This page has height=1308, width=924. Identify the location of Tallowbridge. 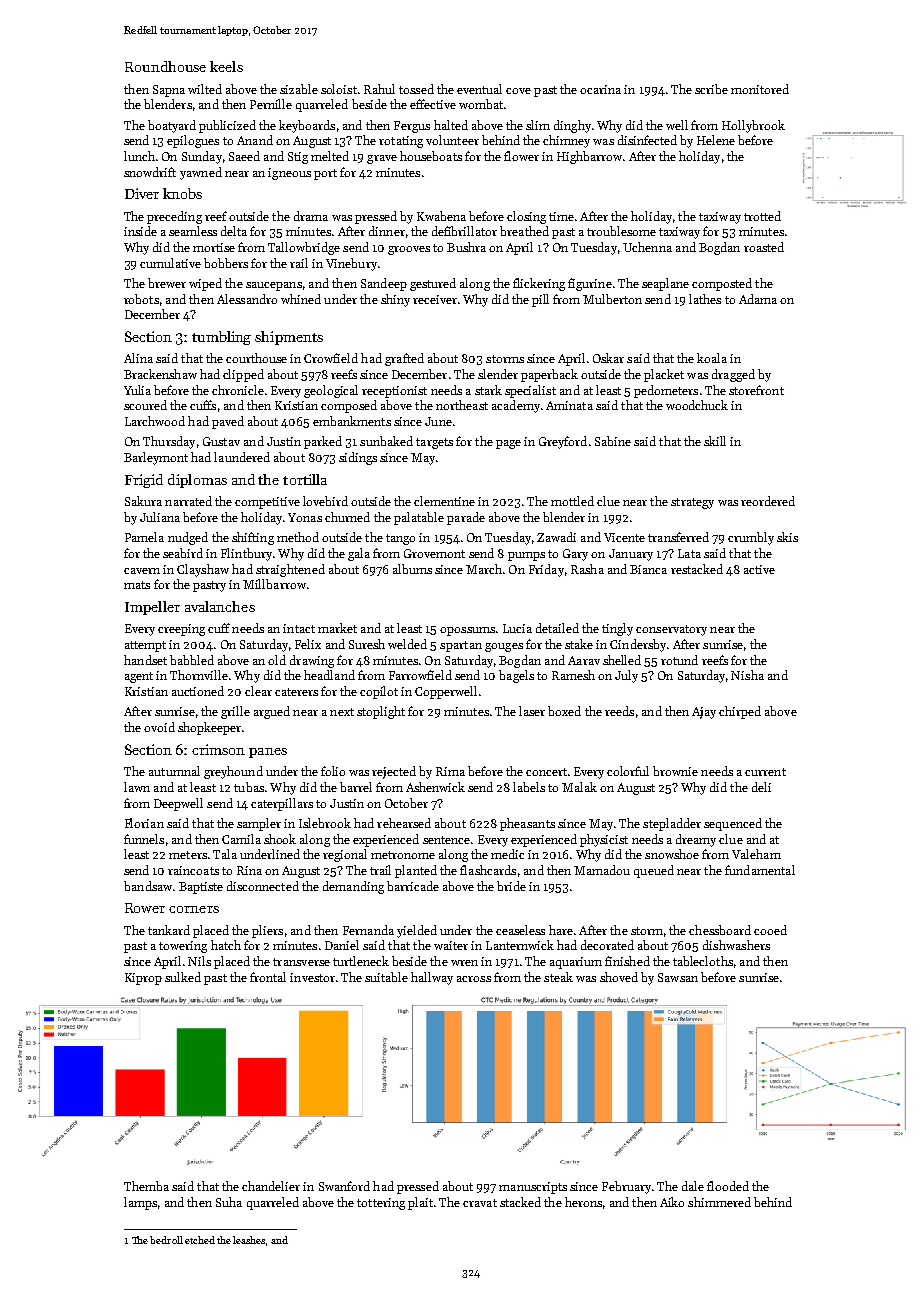
(304, 248).
